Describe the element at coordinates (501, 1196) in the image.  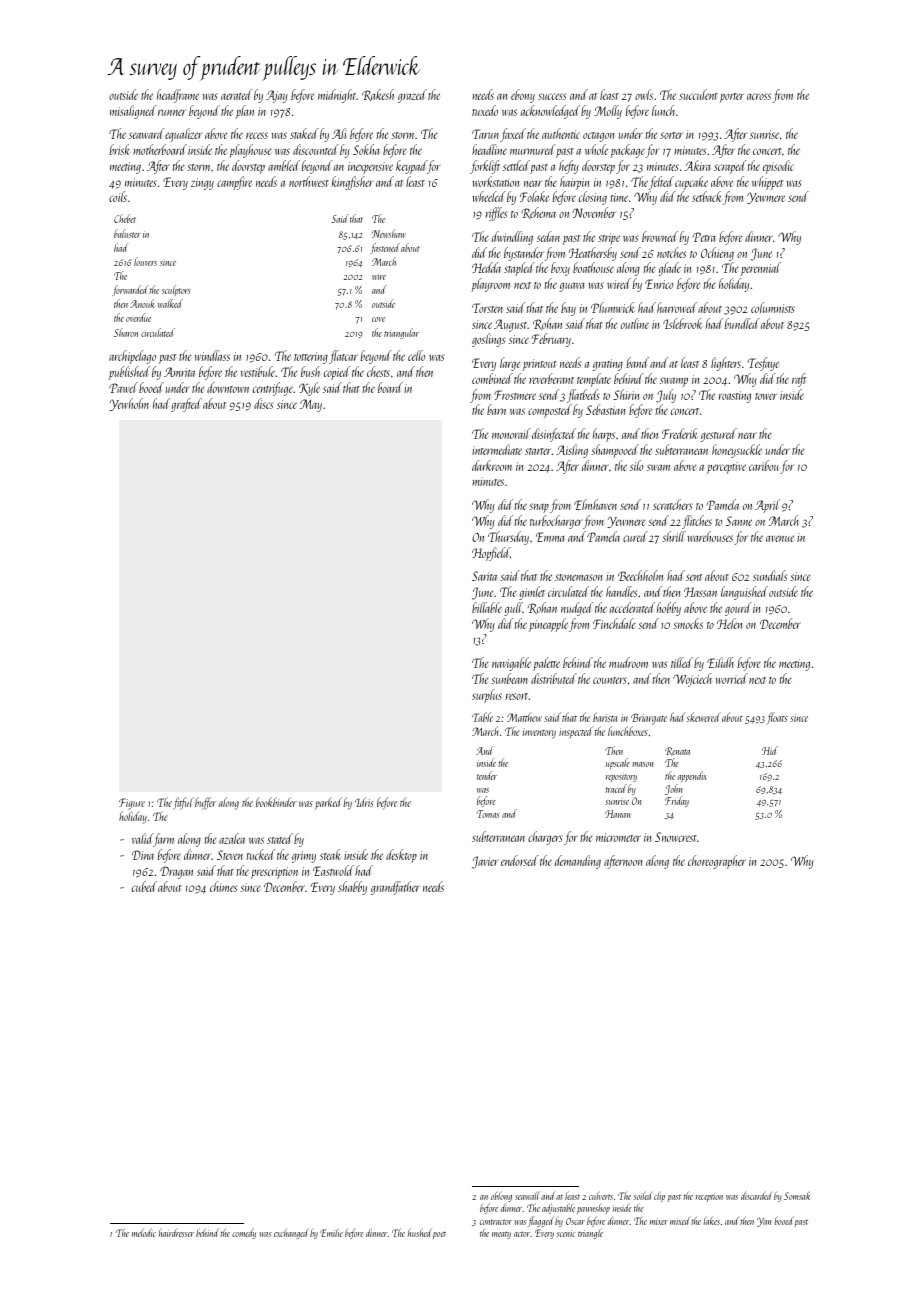
I see `oblong` at that location.
